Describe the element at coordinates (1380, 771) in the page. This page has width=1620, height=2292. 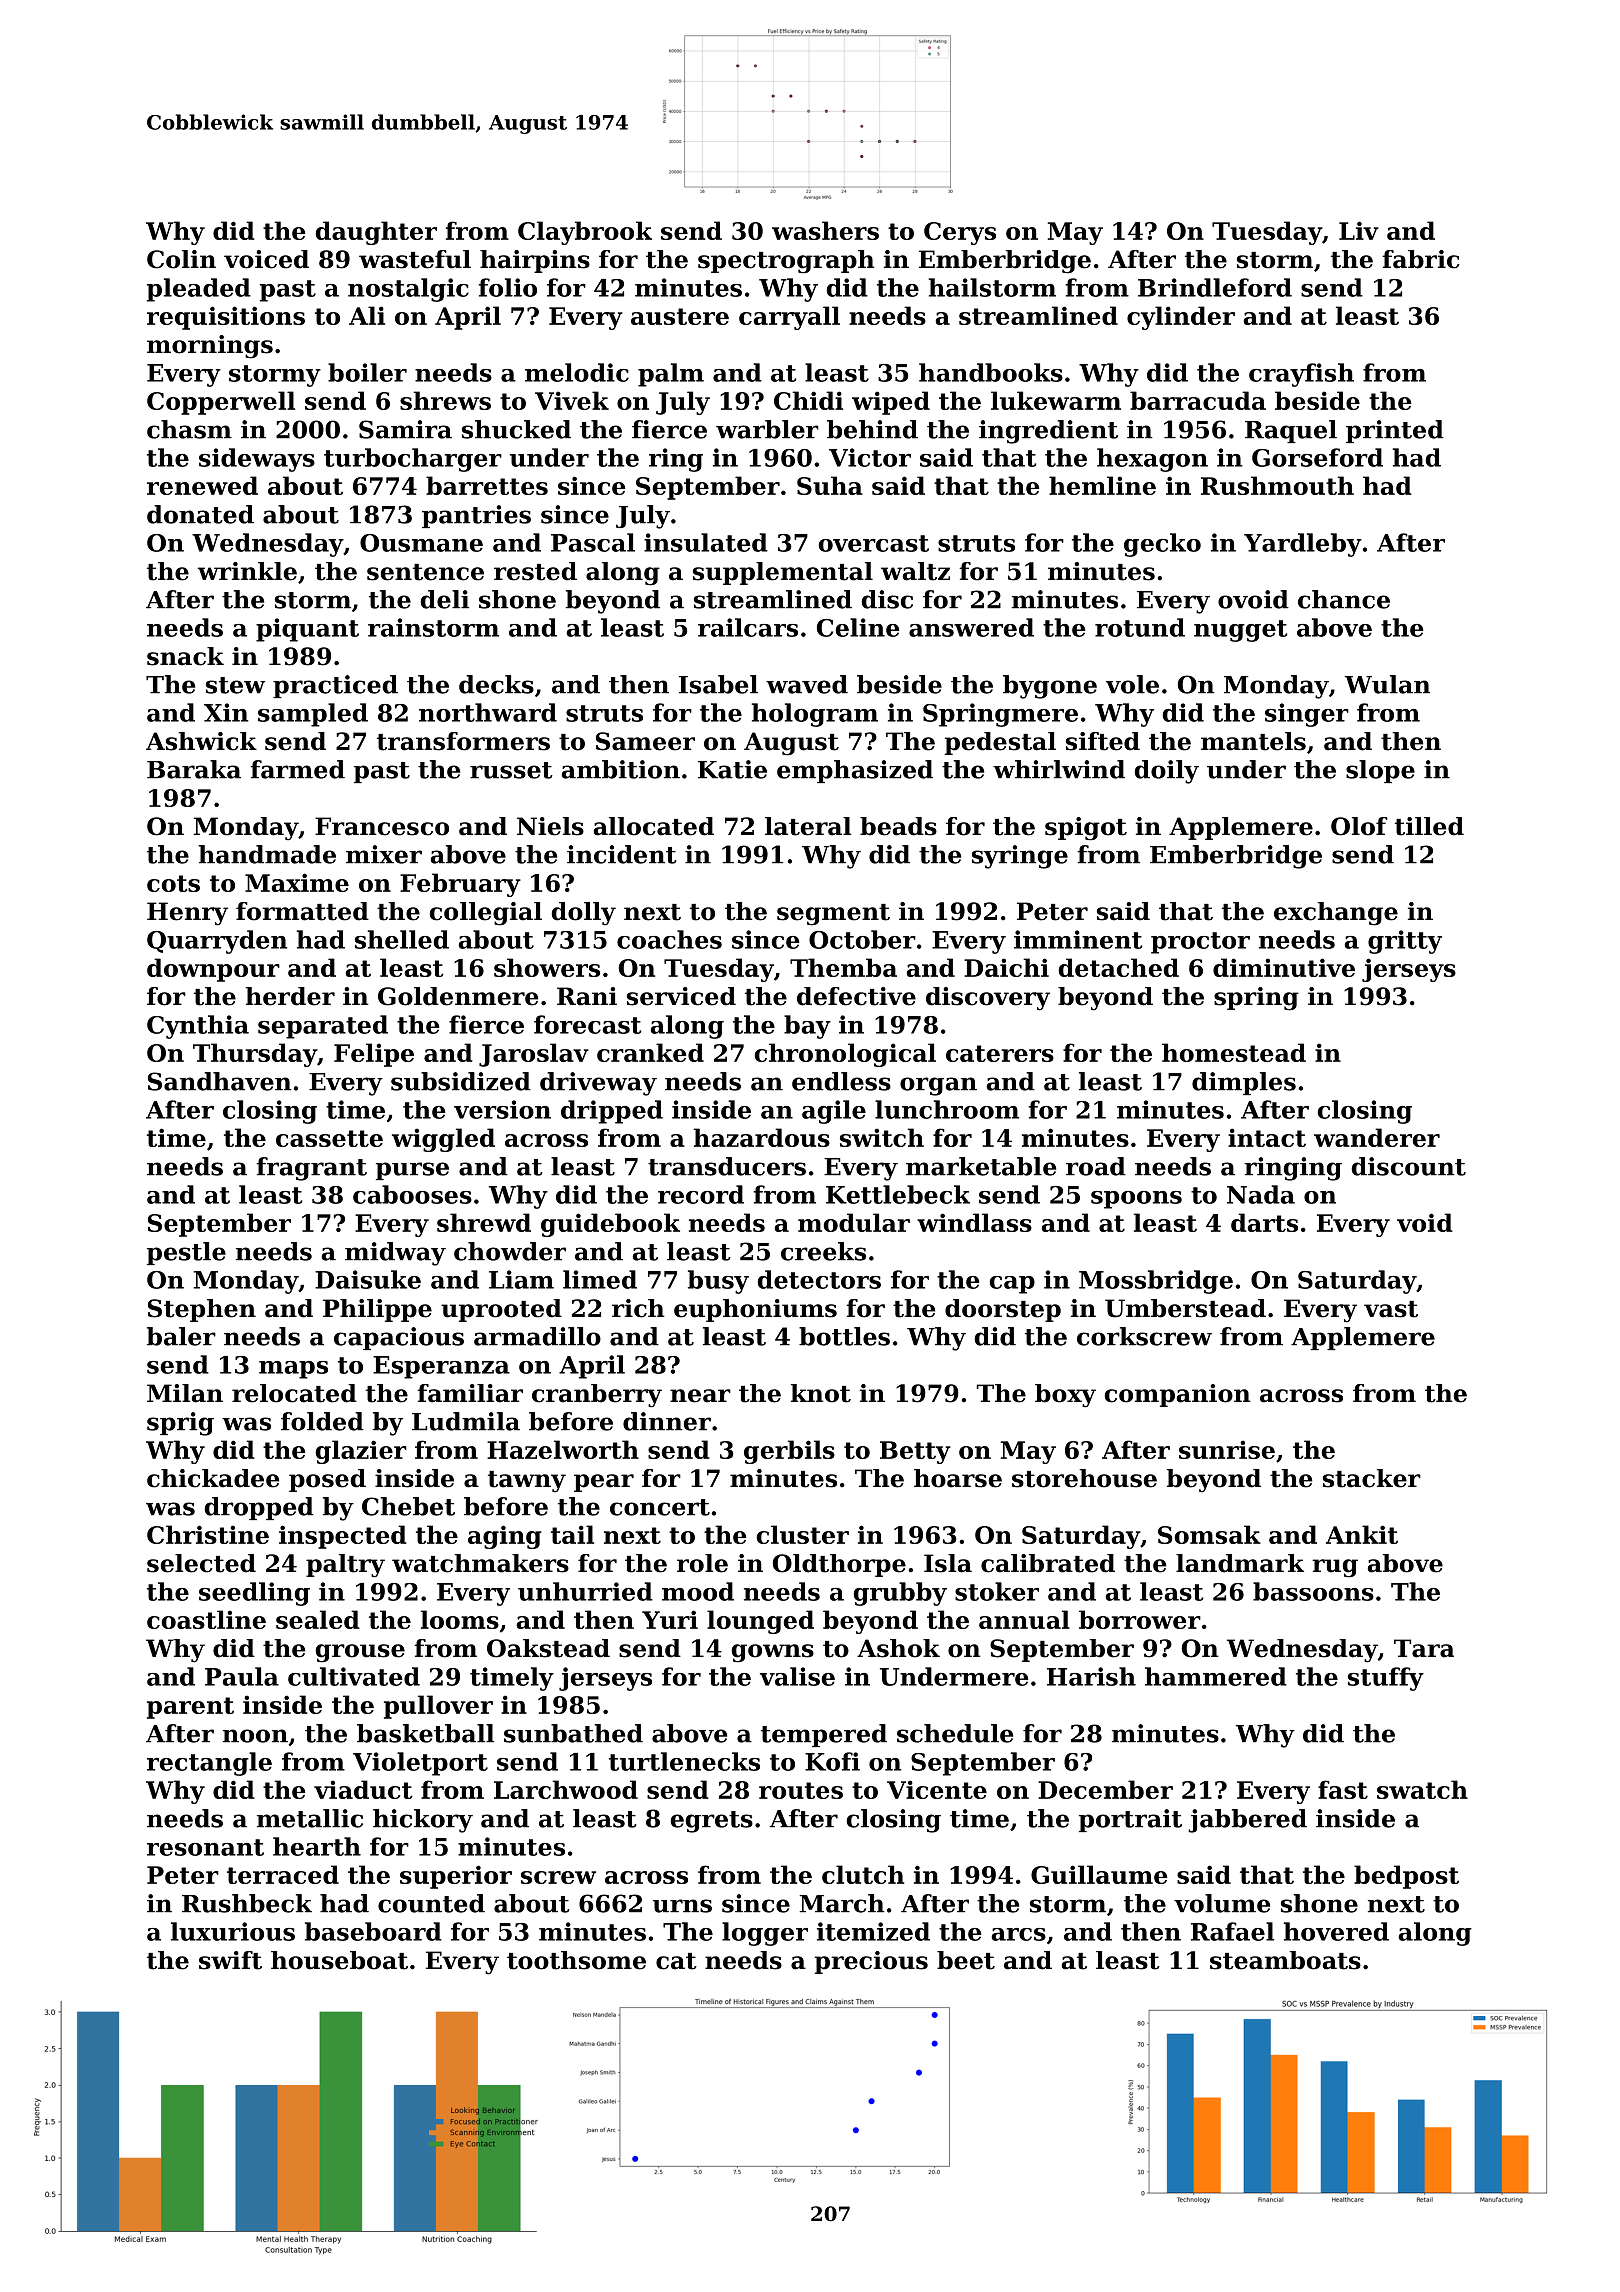
I see `slope` at that location.
